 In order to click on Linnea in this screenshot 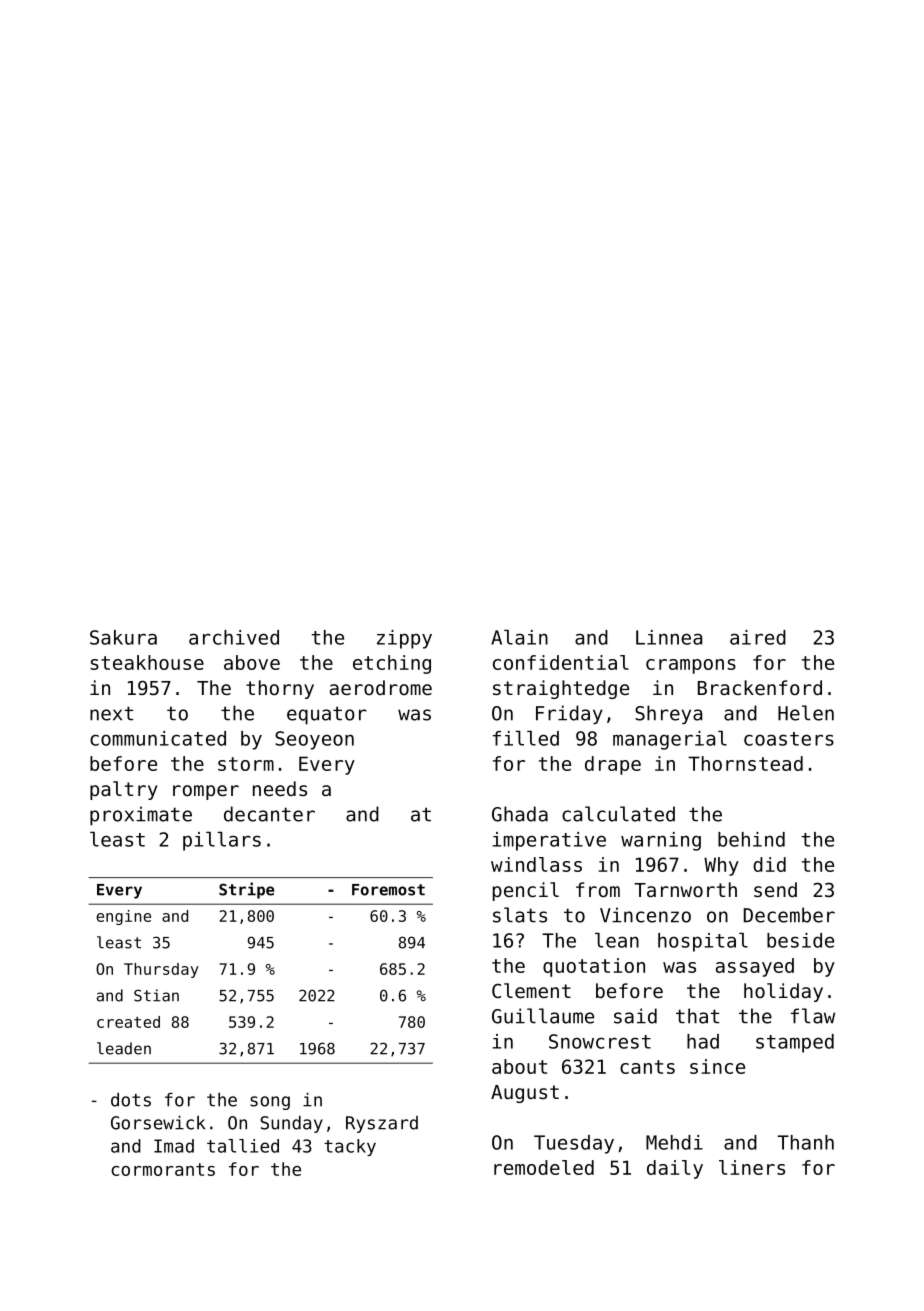, I will do `click(669, 637)`.
